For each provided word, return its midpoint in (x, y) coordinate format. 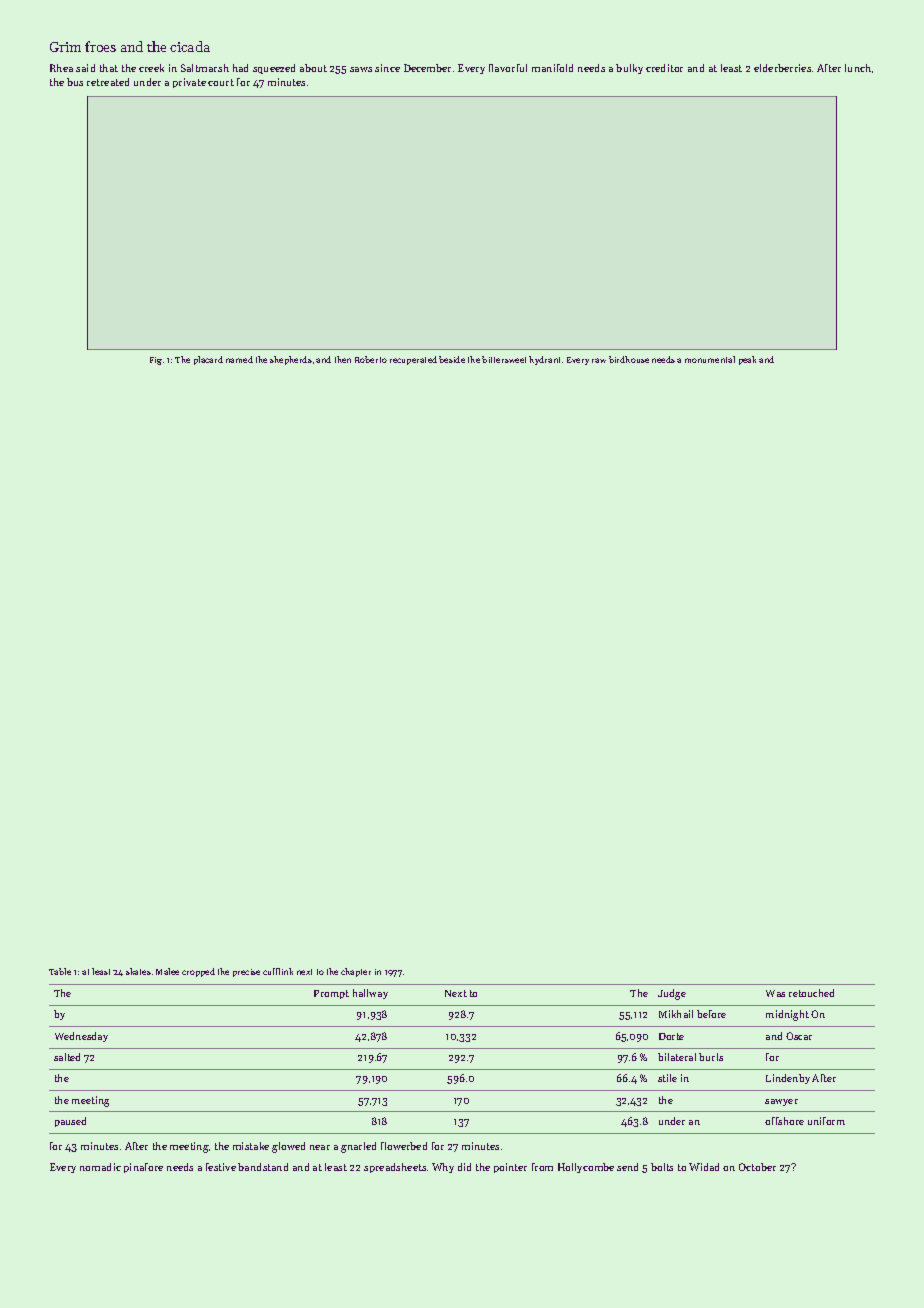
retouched (811, 993)
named (239, 359)
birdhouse (629, 359)
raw (599, 360)
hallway (370, 994)
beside (452, 359)
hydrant (544, 360)
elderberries (782, 68)
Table (60, 971)
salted (67, 1057)
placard (208, 360)
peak (747, 360)
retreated (108, 82)
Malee (167, 971)
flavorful (508, 68)
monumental (710, 359)
